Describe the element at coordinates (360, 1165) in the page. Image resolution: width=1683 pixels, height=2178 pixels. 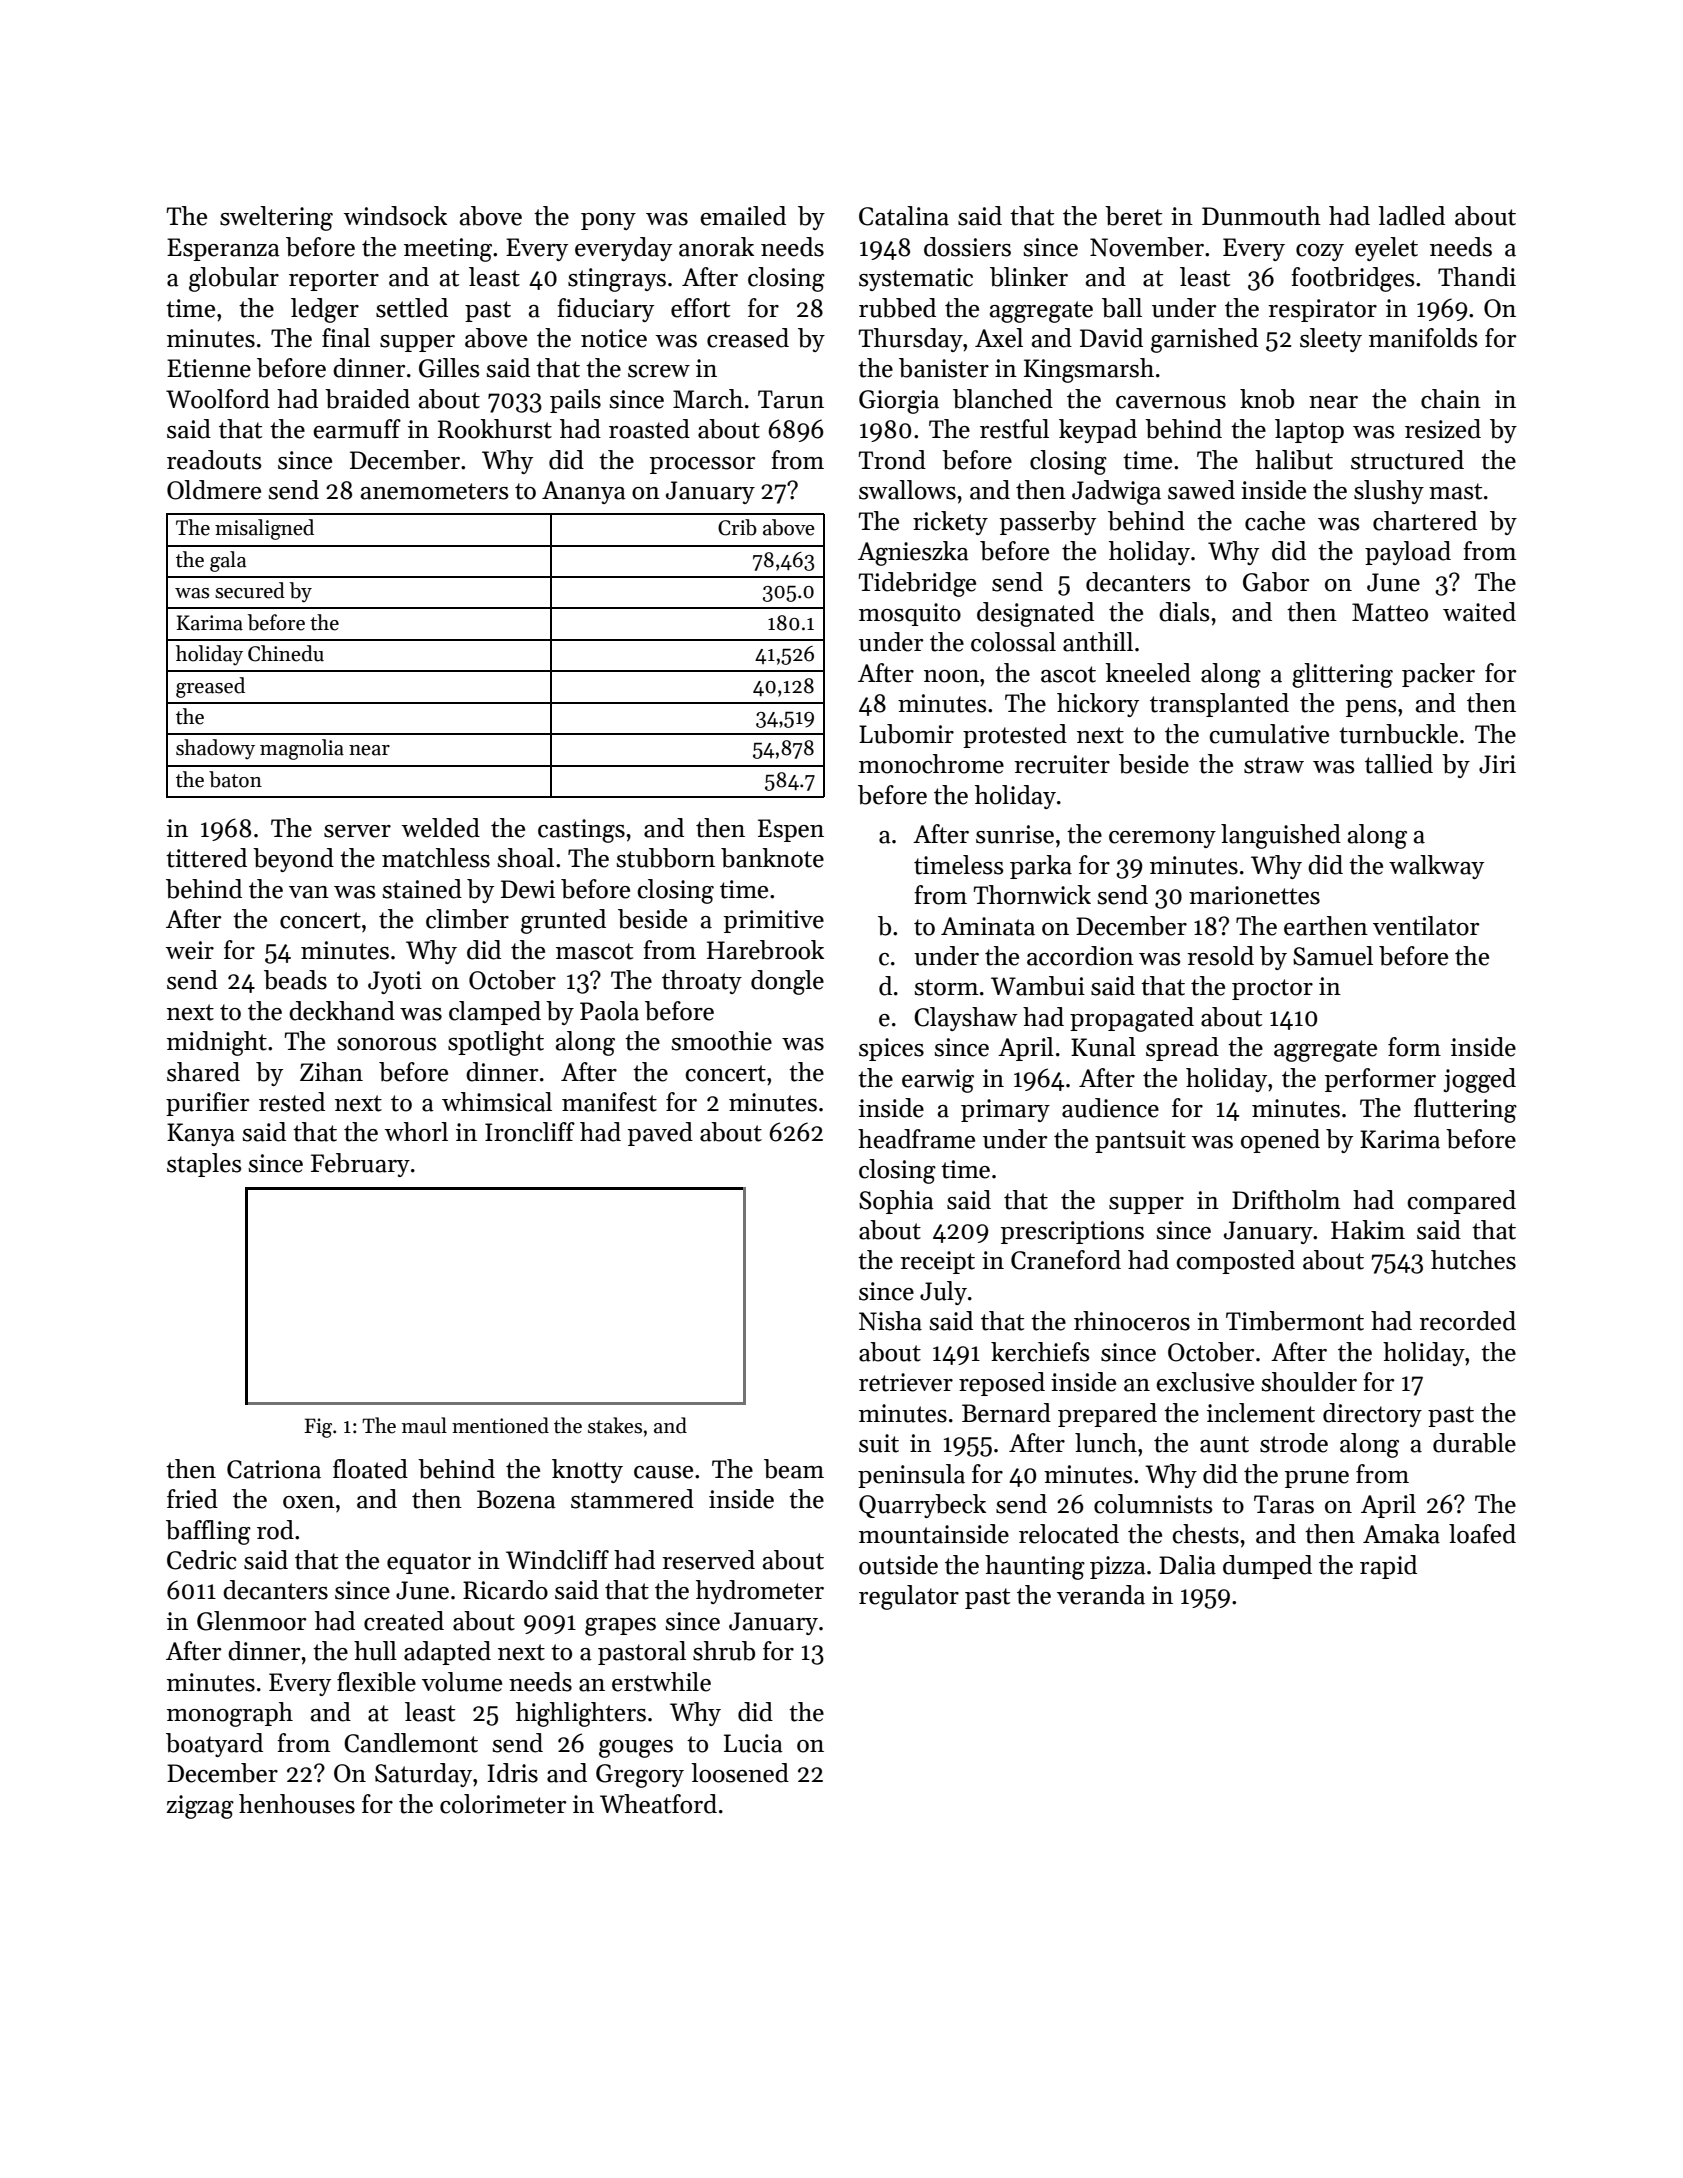
I see `February` at that location.
